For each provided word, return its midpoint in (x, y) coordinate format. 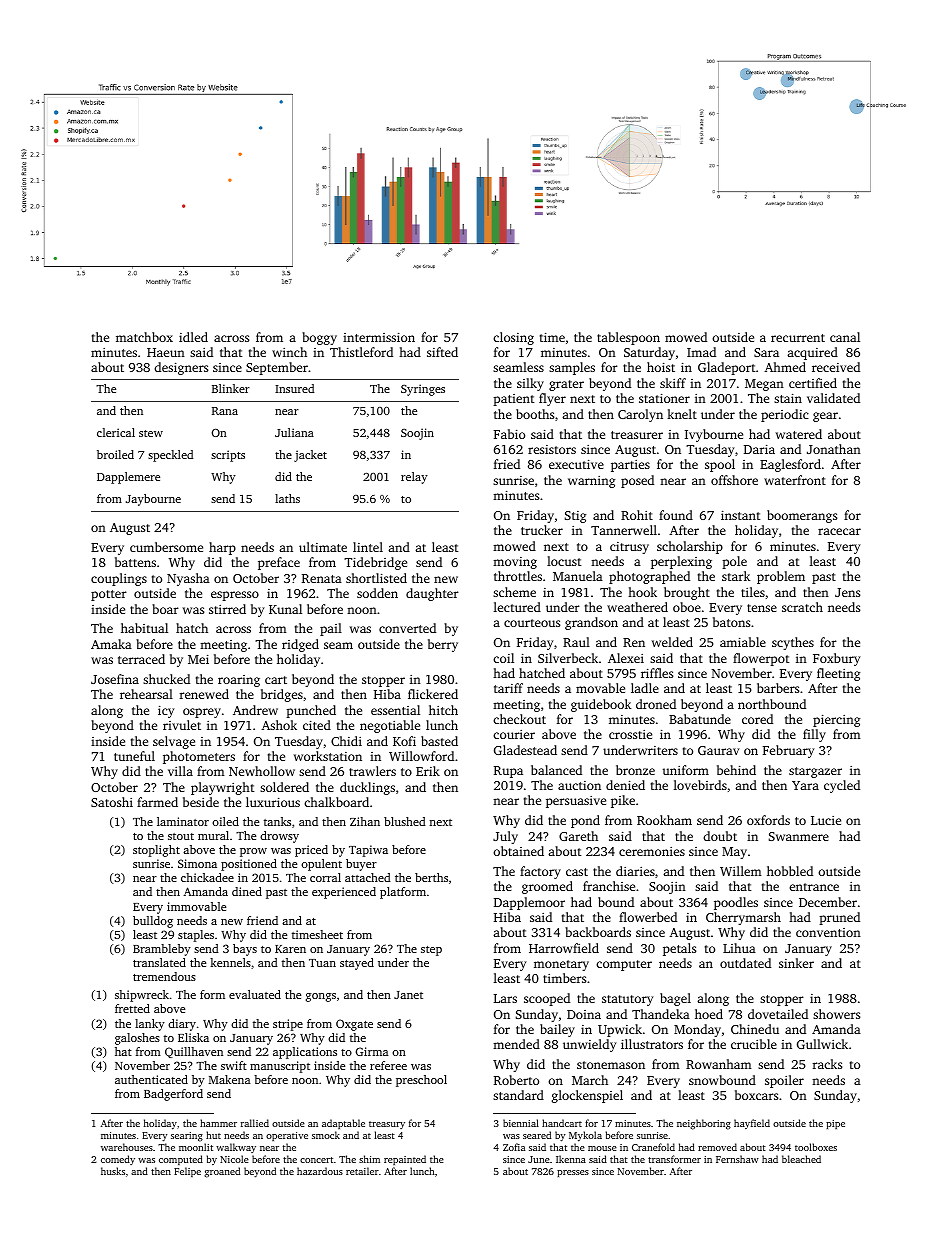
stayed (357, 964)
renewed (204, 694)
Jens (847, 592)
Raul (576, 642)
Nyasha (188, 579)
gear (825, 417)
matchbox (144, 337)
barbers (778, 688)
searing (187, 1137)
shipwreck (142, 996)
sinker (796, 963)
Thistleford (361, 352)
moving (515, 563)
